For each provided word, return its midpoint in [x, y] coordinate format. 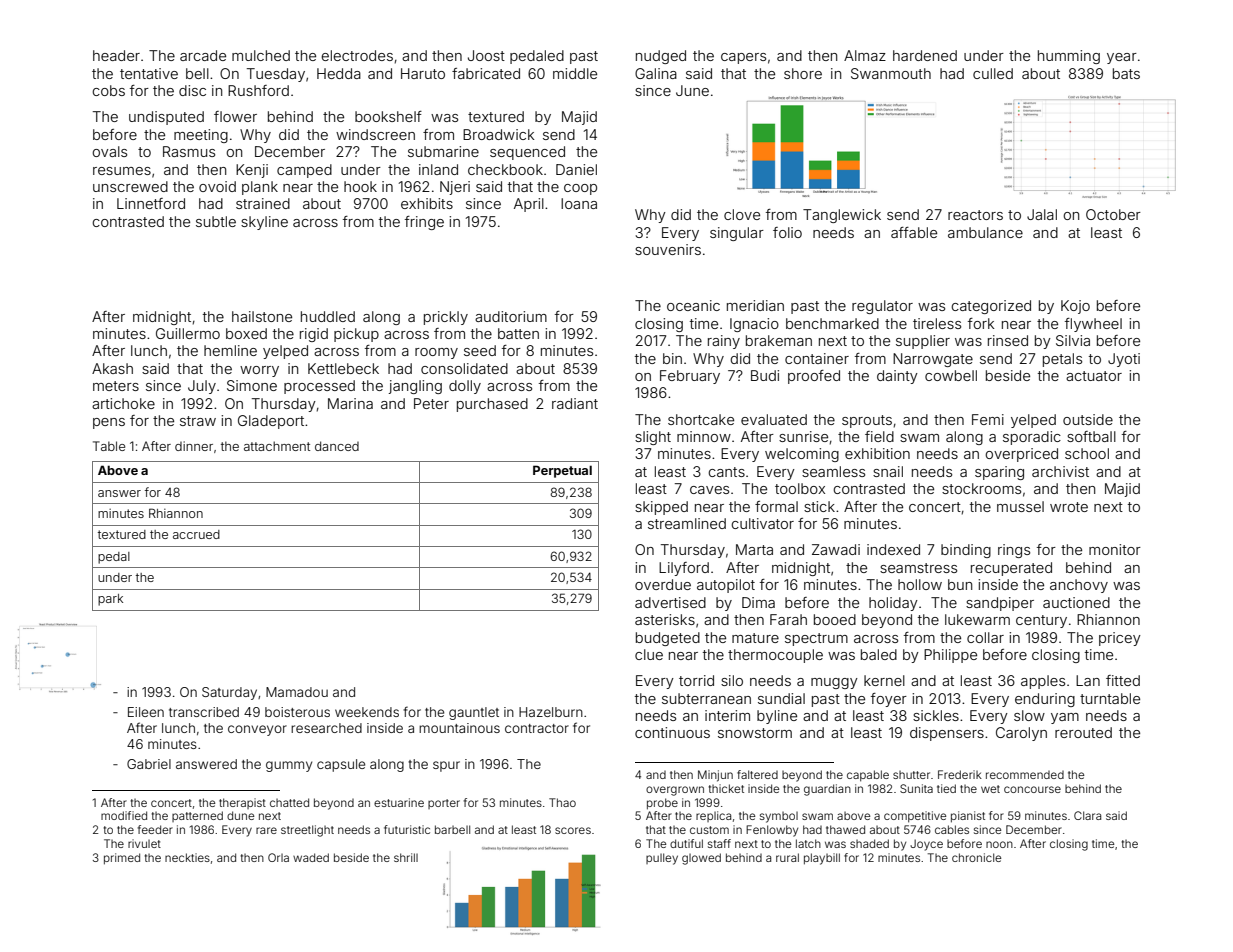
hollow [920, 584]
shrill [406, 857]
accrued [196, 534]
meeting [201, 136]
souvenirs [668, 249]
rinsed [1008, 340]
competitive [915, 817]
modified [124, 815]
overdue [663, 584]
